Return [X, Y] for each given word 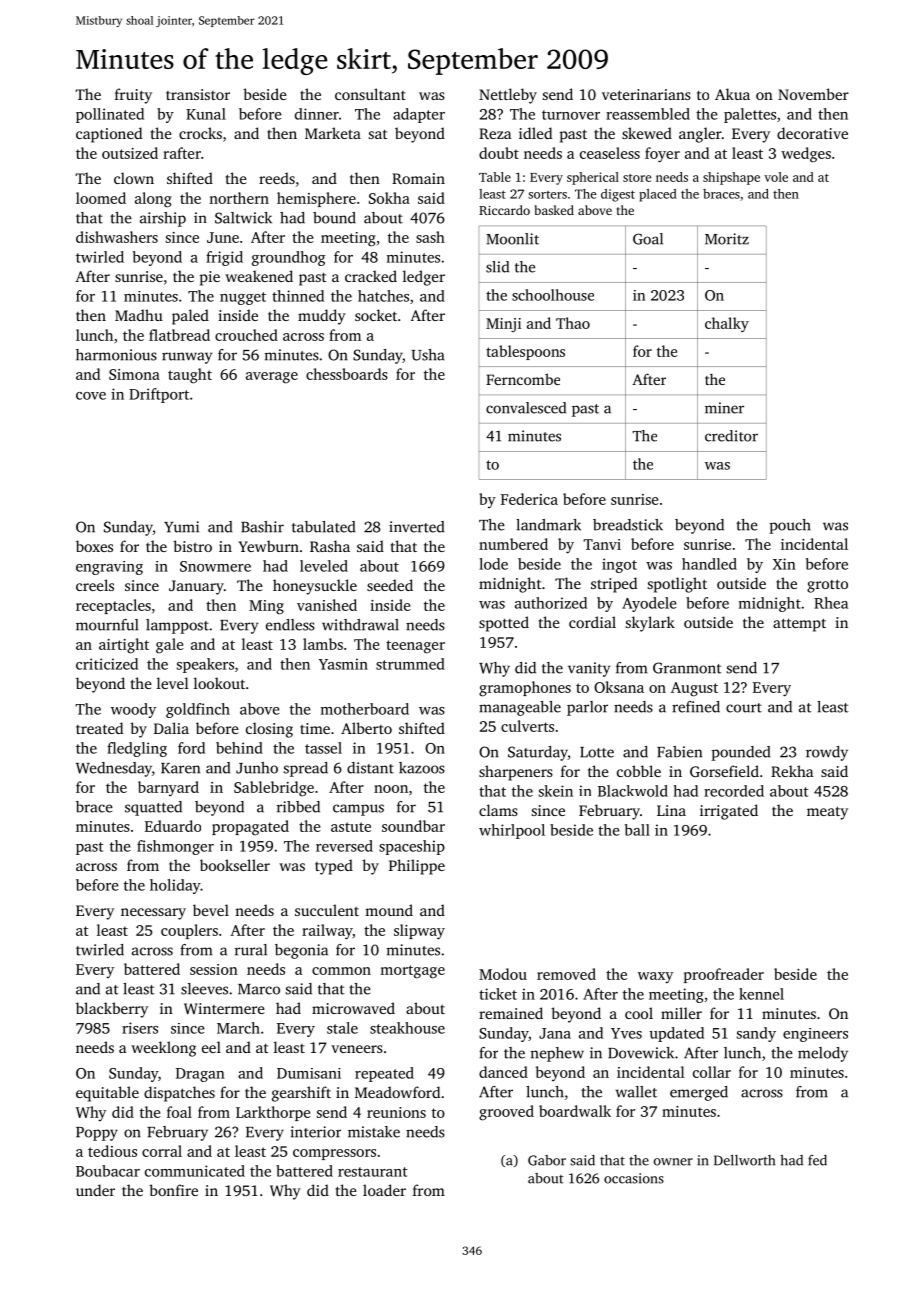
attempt [799, 625]
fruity [133, 96]
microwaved [353, 1008]
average [272, 378]
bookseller [235, 865]
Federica [529, 499]
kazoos [422, 768]
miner [724, 408]
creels [95, 585]
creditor [731, 436]
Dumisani [309, 1073]
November [813, 94]
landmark [548, 525]
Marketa [333, 133]
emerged [699, 1093]
